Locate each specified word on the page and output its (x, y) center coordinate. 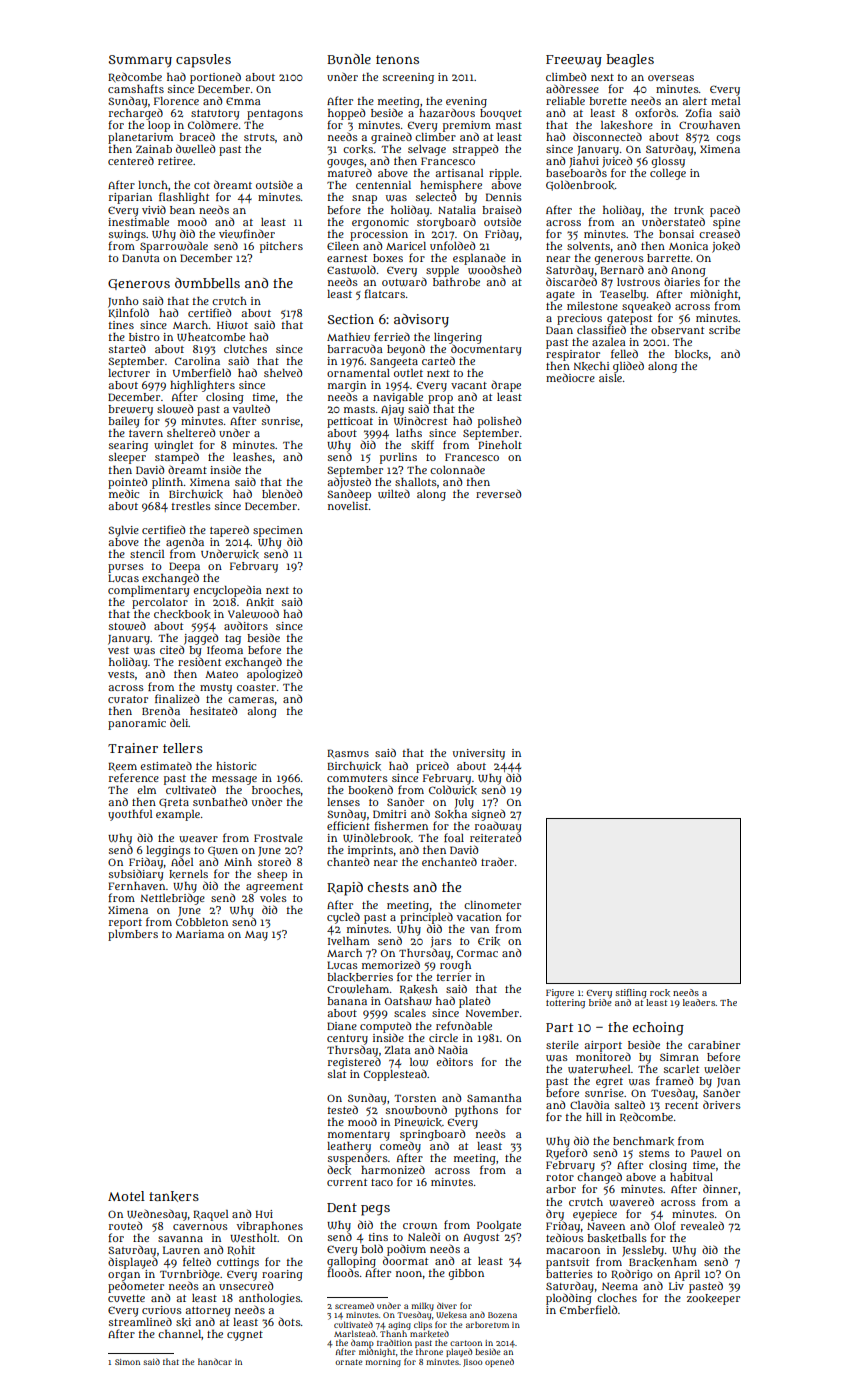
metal (726, 101)
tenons (397, 59)
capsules (203, 61)
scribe (724, 330)
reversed (498, 493)
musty (216, 689)
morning (383, 1363)
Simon (127, 1362)
